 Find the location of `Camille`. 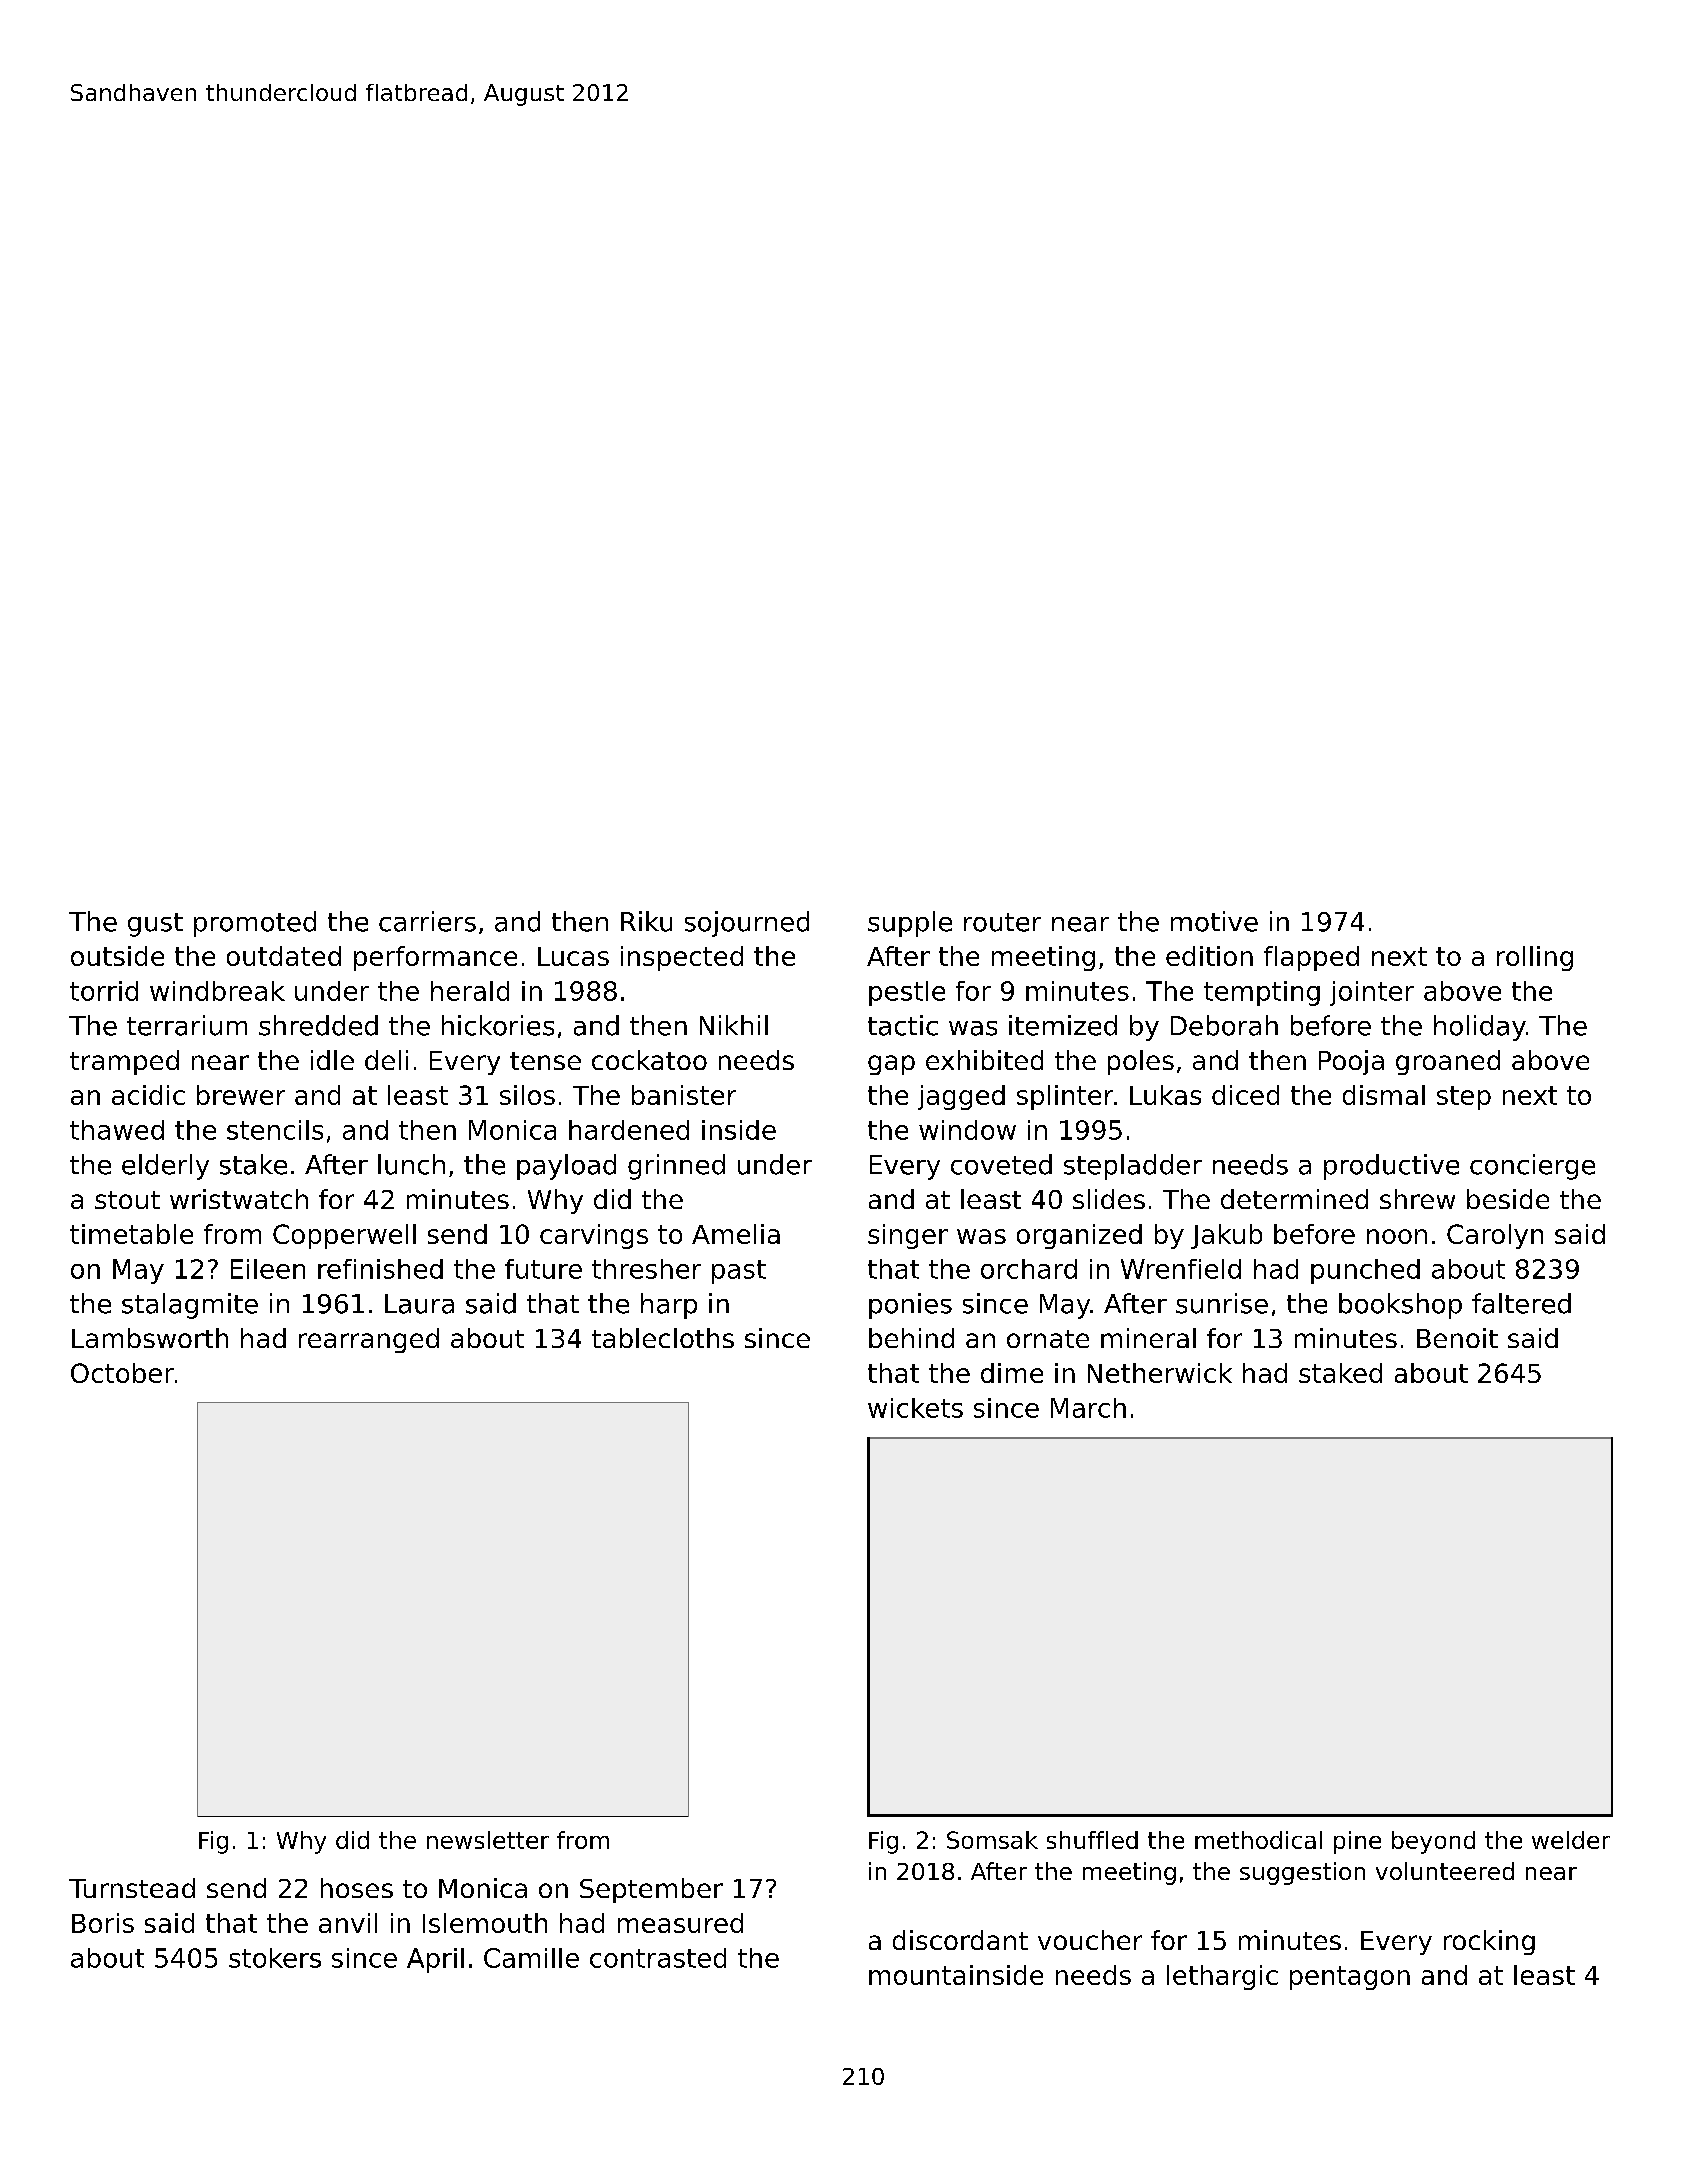

Camille is located at coordinates (531, 1958).
